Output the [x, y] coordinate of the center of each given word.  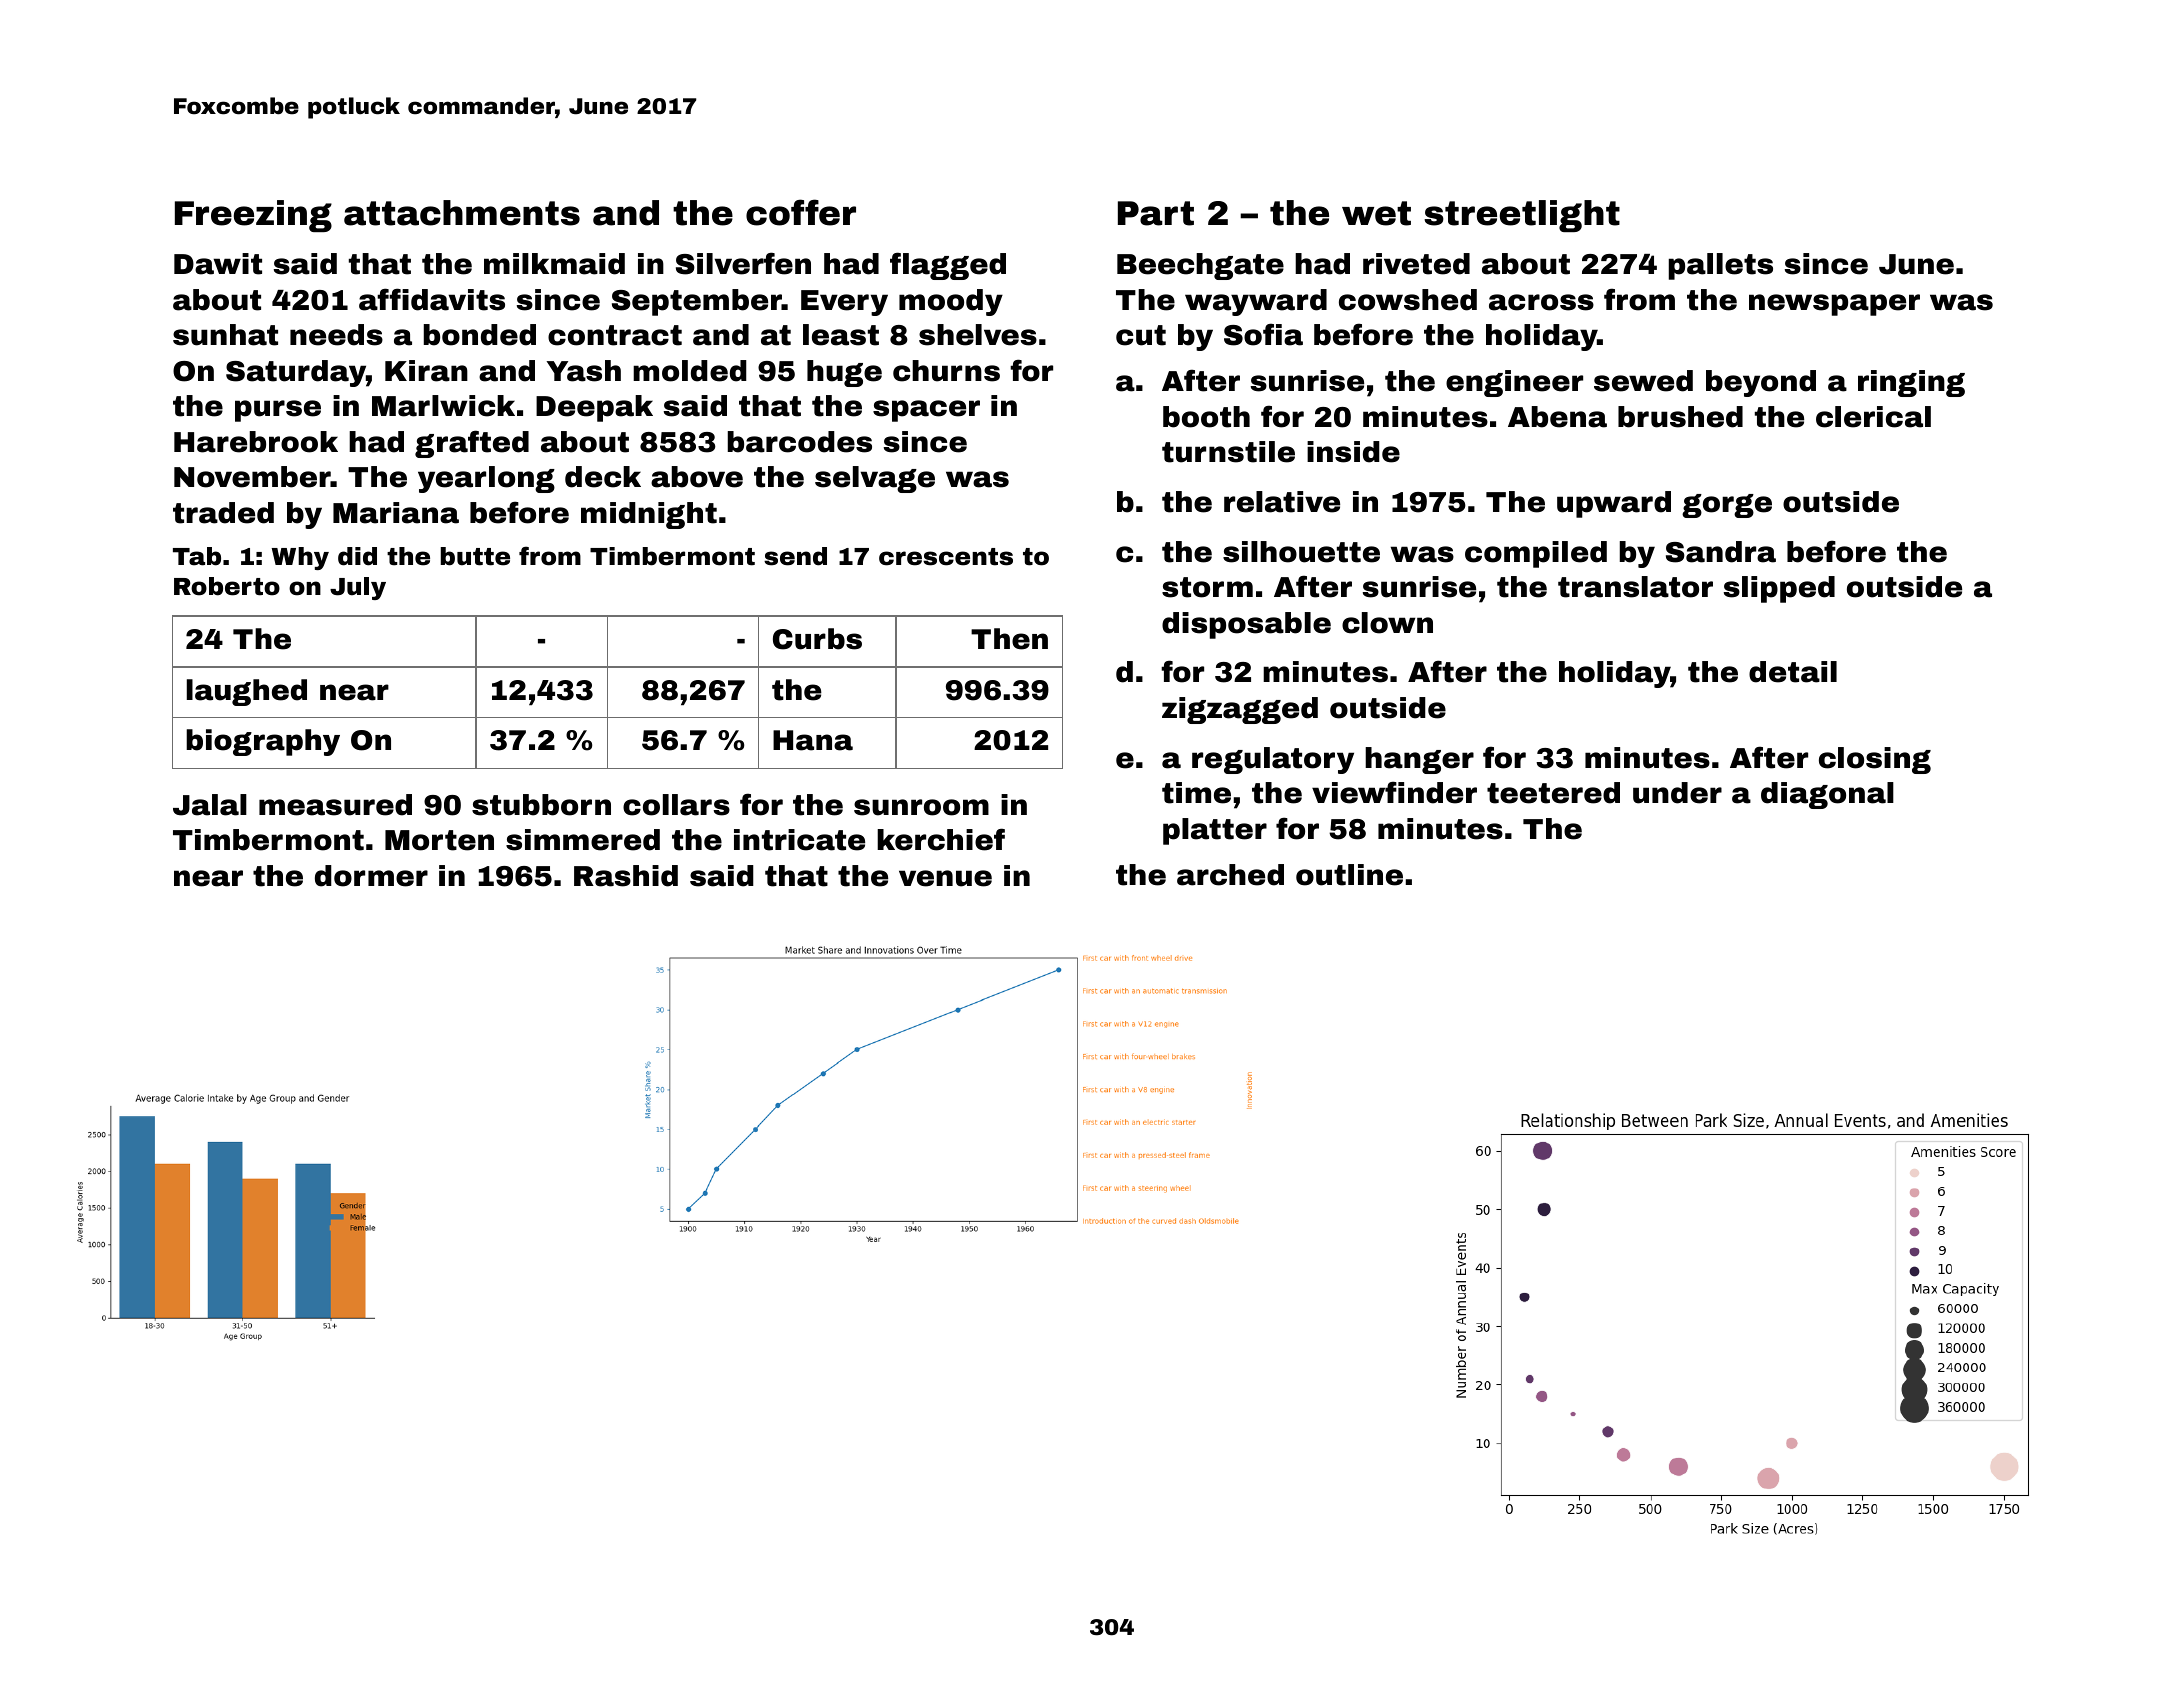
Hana [813, 740]
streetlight [1522, 216]
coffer [801, 212]
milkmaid [554, 264]
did [357, 556]
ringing [1911, 383]
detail [1793, 672]
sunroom [921, 807]
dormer [371, 876]
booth [1206, 417]
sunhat [225, 335]
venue [945, 878]
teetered [1553, 793]
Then [1009, 639]
